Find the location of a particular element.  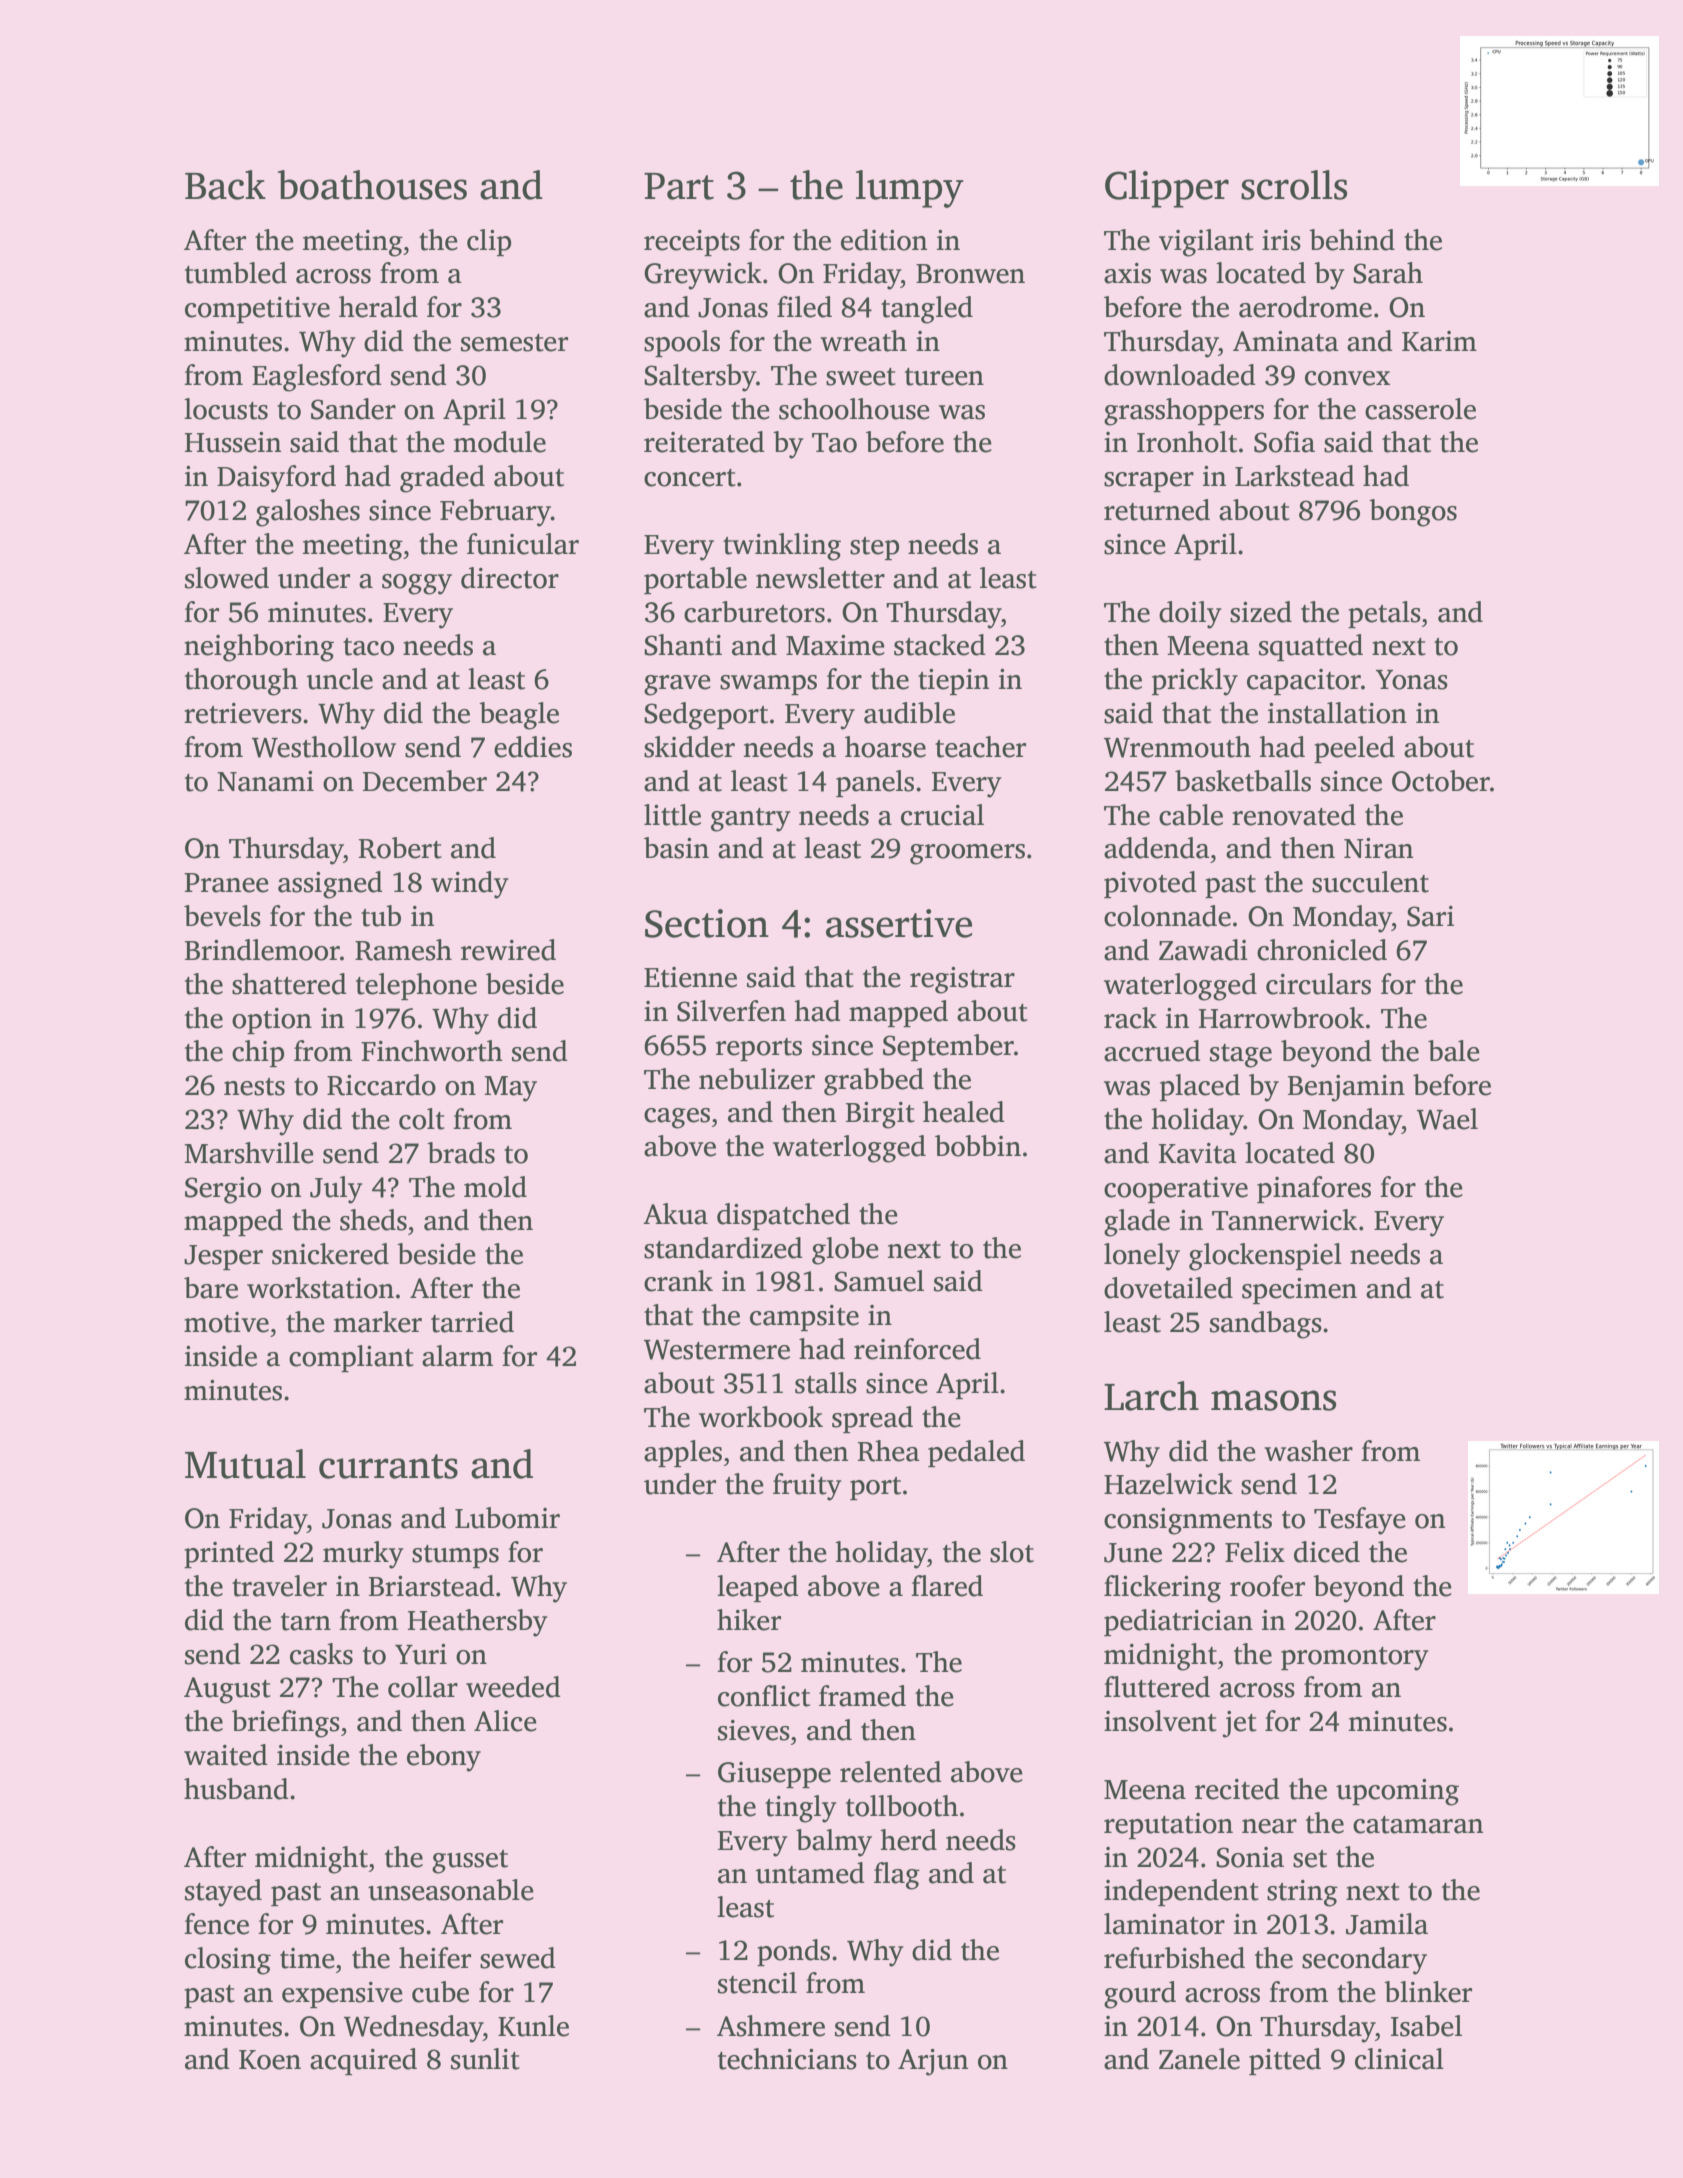

Karim is located at coordinates (1439, 341).
